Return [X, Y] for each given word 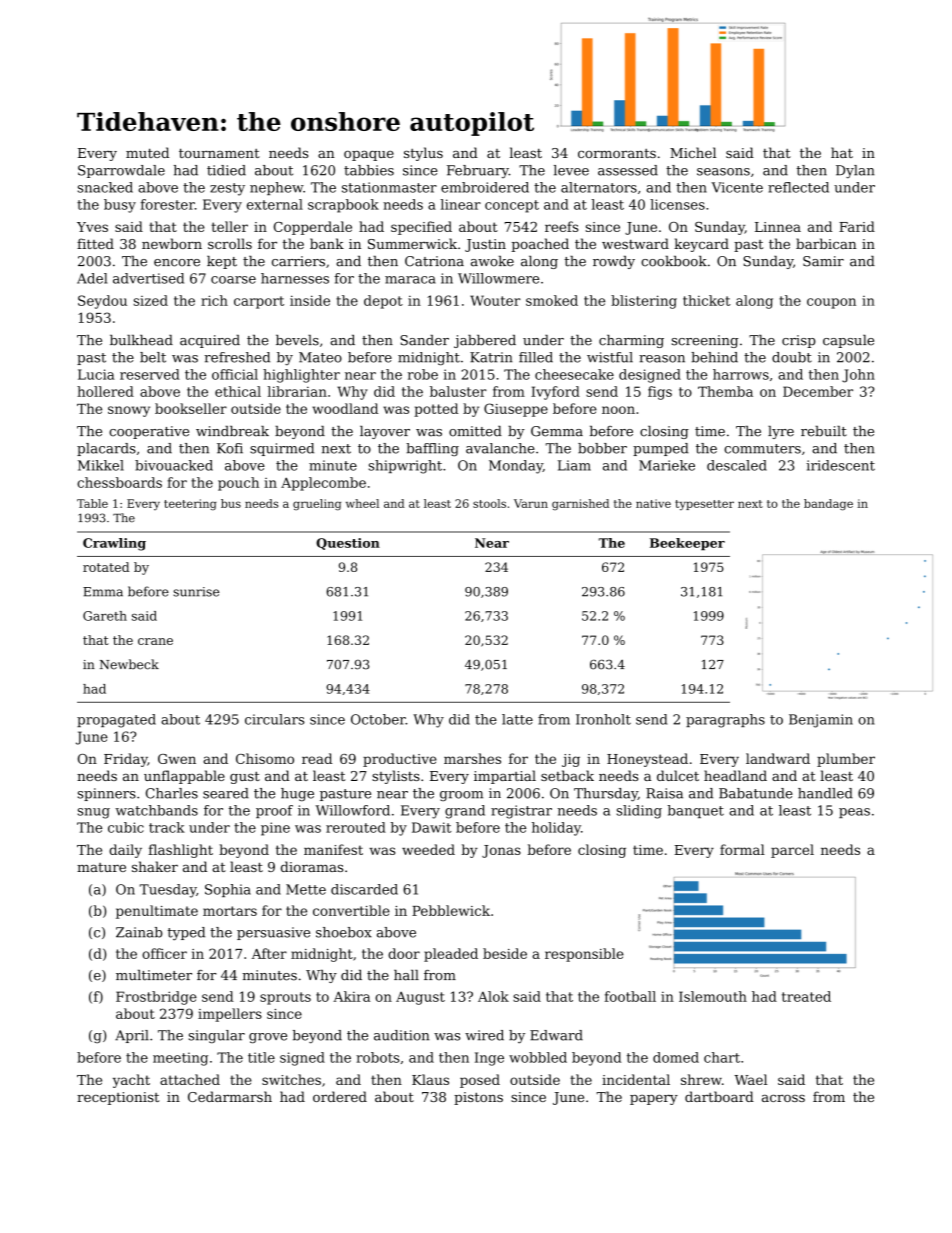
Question [348, 544]
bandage [828, 505]
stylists [396, 777]
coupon [831, 303]
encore [177, 263]
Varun [531, 503]
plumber [846, 760]
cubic [126, 827]
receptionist [118, 1098]
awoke [492, 261]
